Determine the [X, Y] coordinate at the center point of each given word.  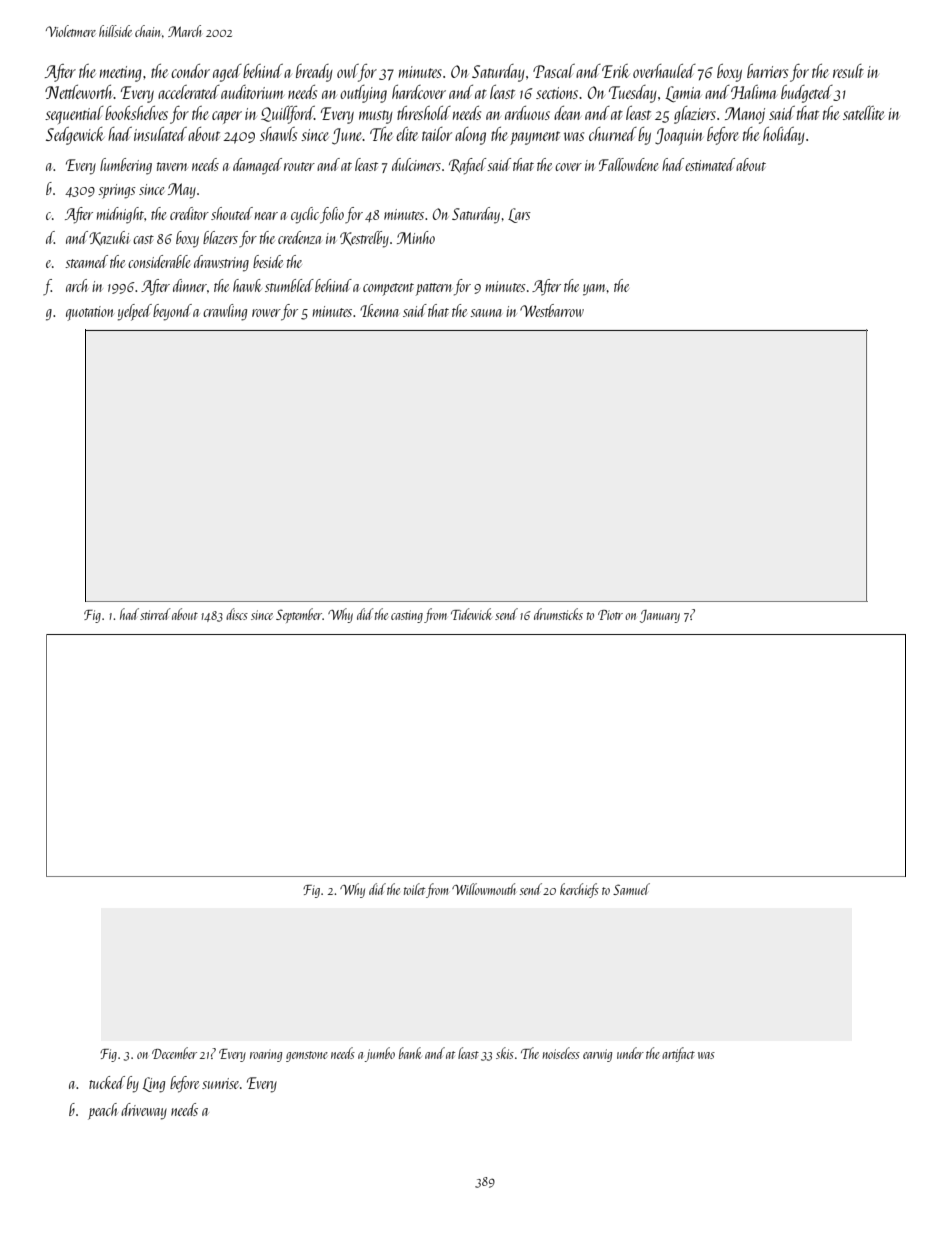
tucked [107, 1082]
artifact [678, 1054]
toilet [414, 889]
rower [266, 313]
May [182, 191]
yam [594, 290]
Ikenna [379, 310]
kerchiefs [579, 890]
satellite [863, 113]
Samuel [631, 889]
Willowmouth [484, 889]
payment [535, 138]
